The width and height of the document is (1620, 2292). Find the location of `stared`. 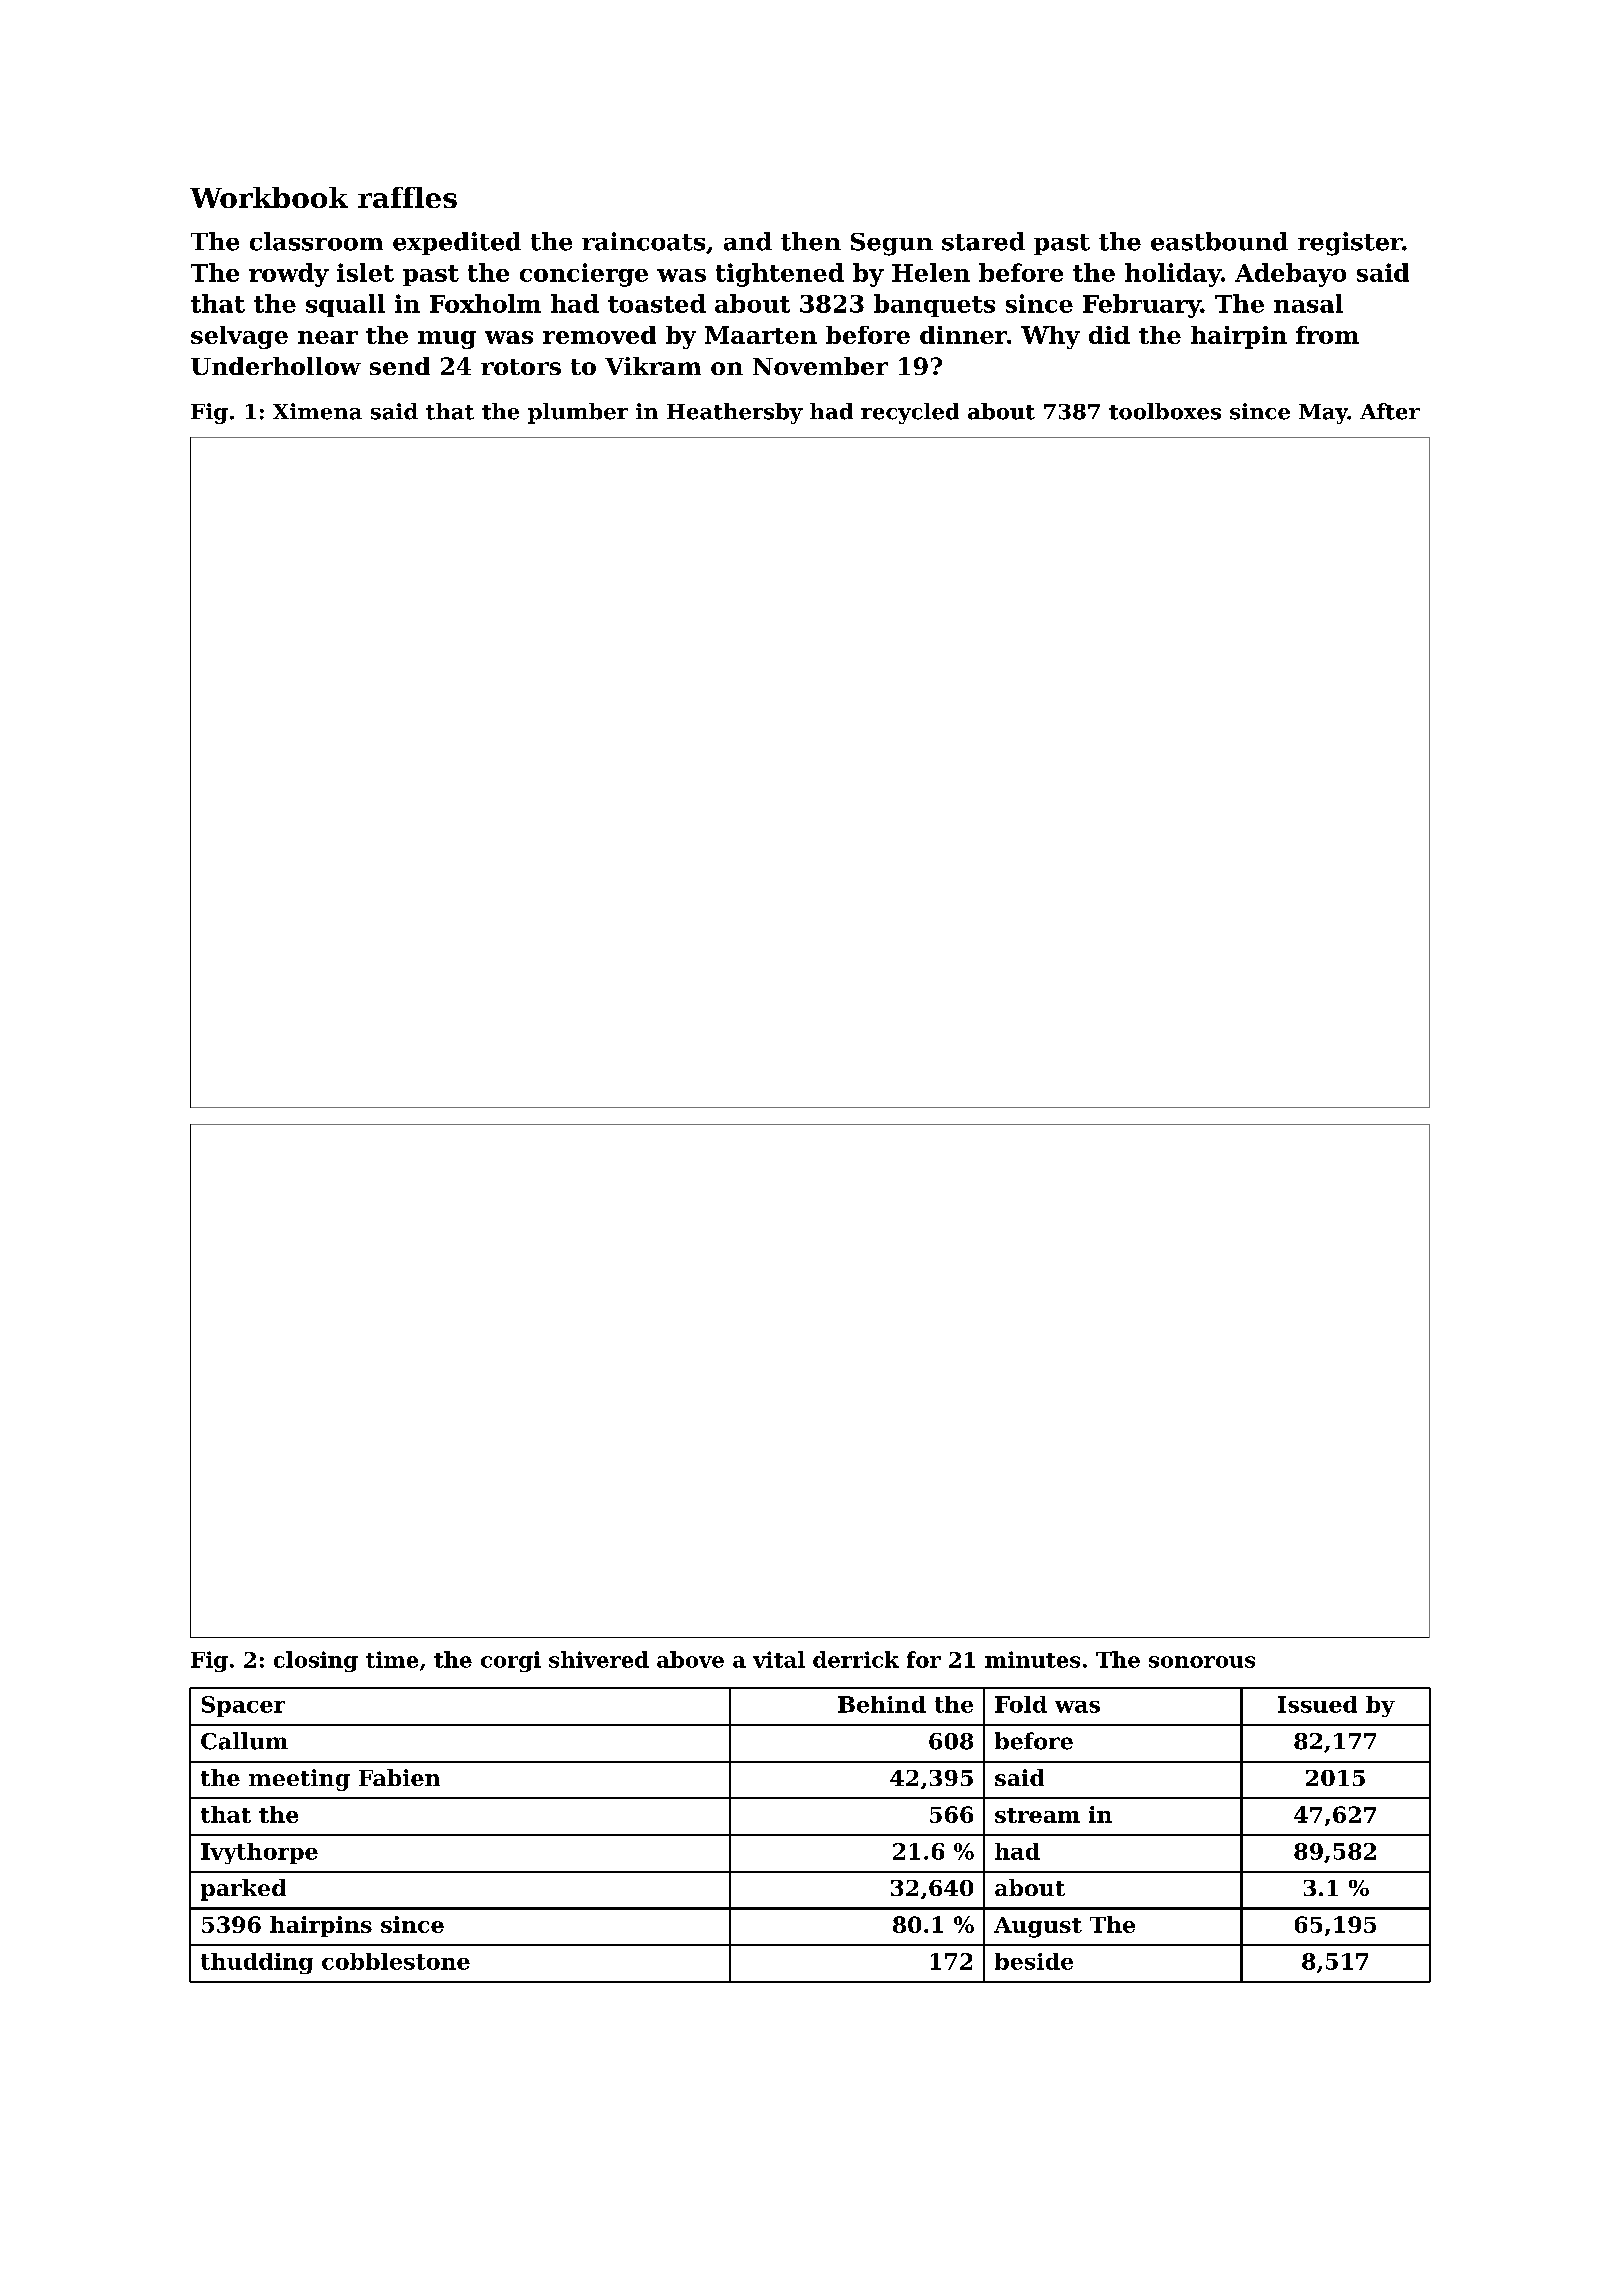

stared is located at coordinates (983, 241).
